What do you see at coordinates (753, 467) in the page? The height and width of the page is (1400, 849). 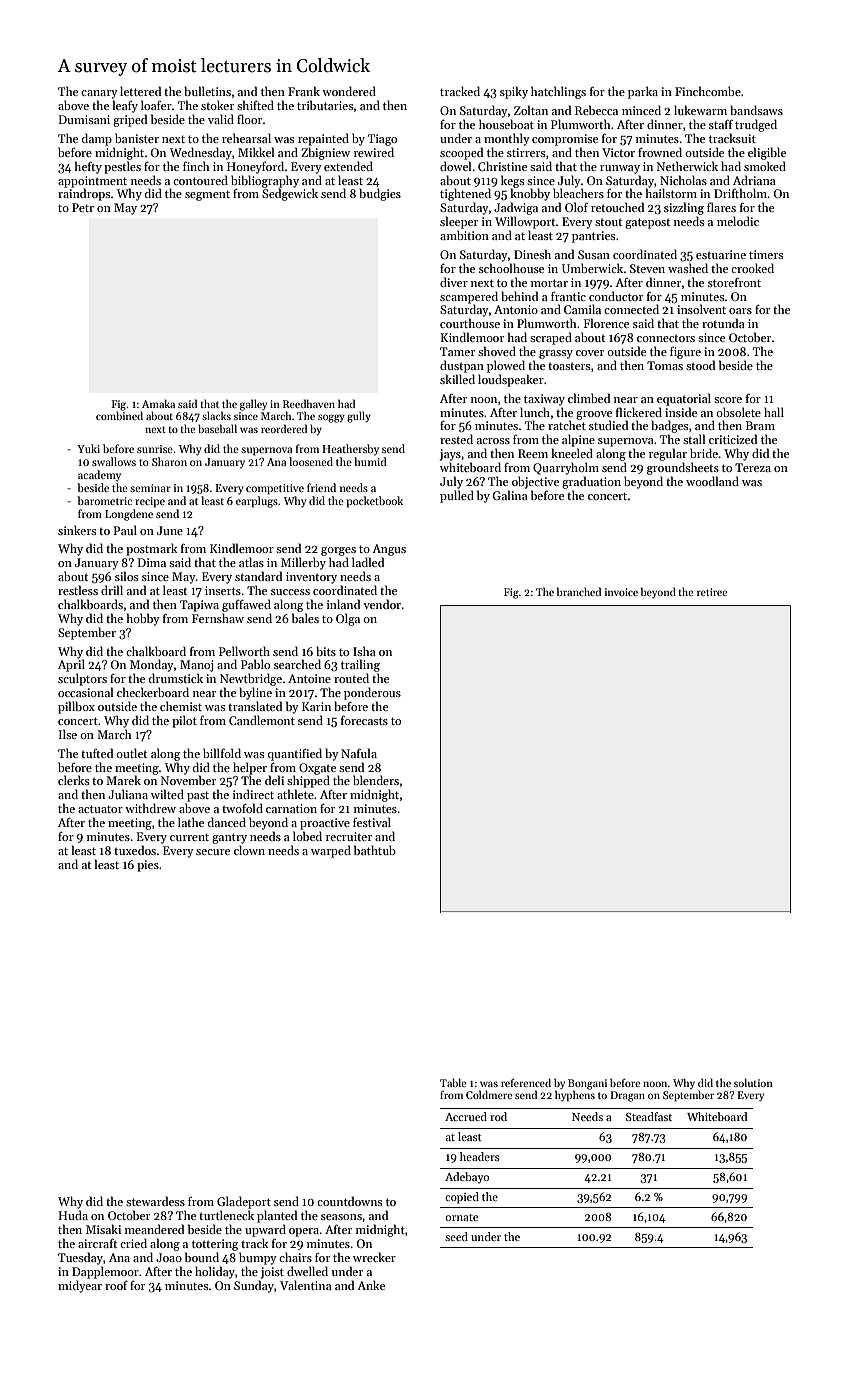 I see `Tereza` at bounding box center [753, 467].
